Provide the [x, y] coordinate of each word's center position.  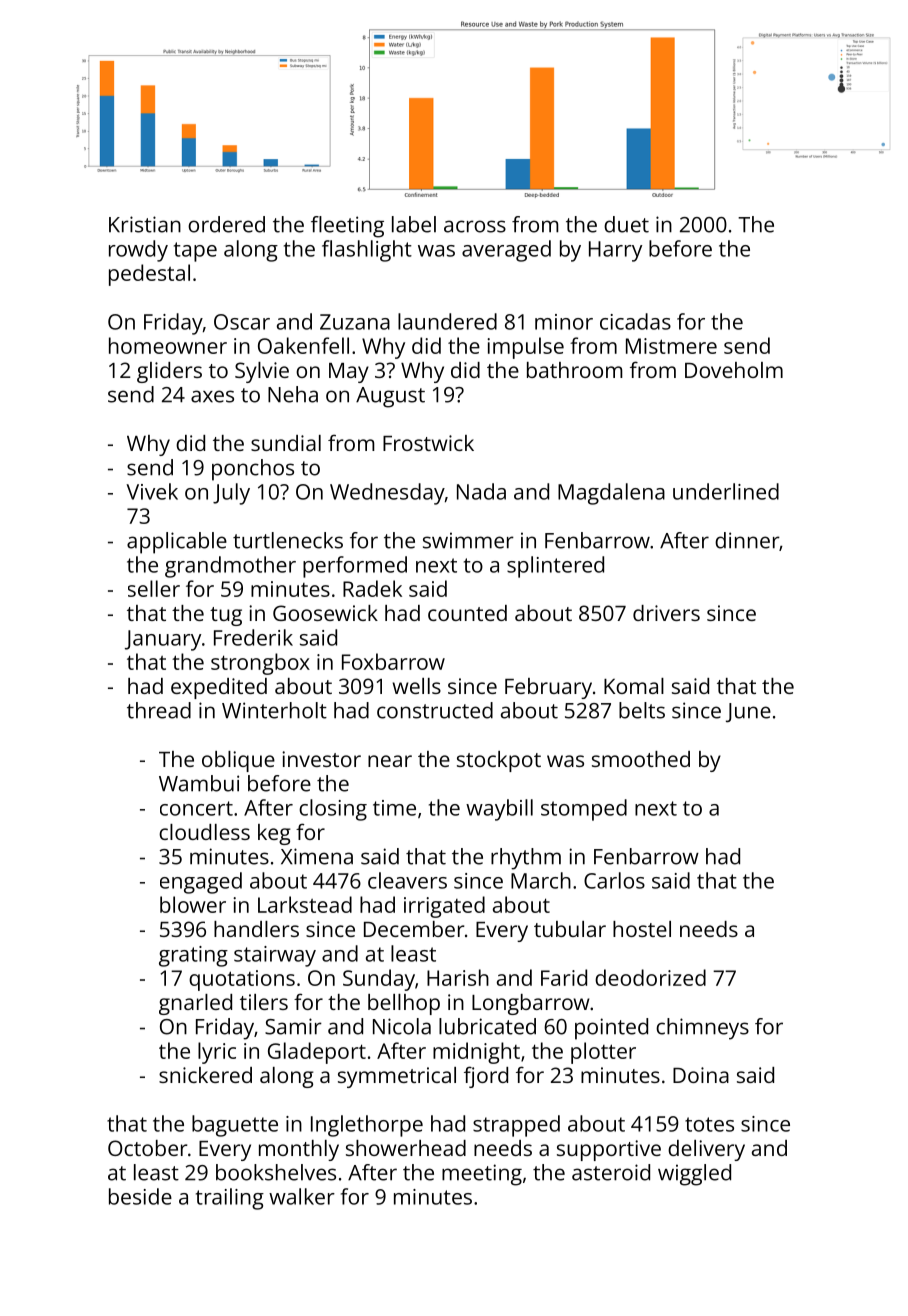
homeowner [168, 345]
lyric [217, 1053]
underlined [726, 491]
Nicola [402, 1026]
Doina [701, 1075]
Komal [634, 686]
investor [321, 759]
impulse [525, 348]
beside [140, 1196]
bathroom [575, 370]
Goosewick [325, 613]
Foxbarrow [393, 661]
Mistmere [671, 346]
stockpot [499, 761]
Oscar [242, 322]
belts [642, 710]
